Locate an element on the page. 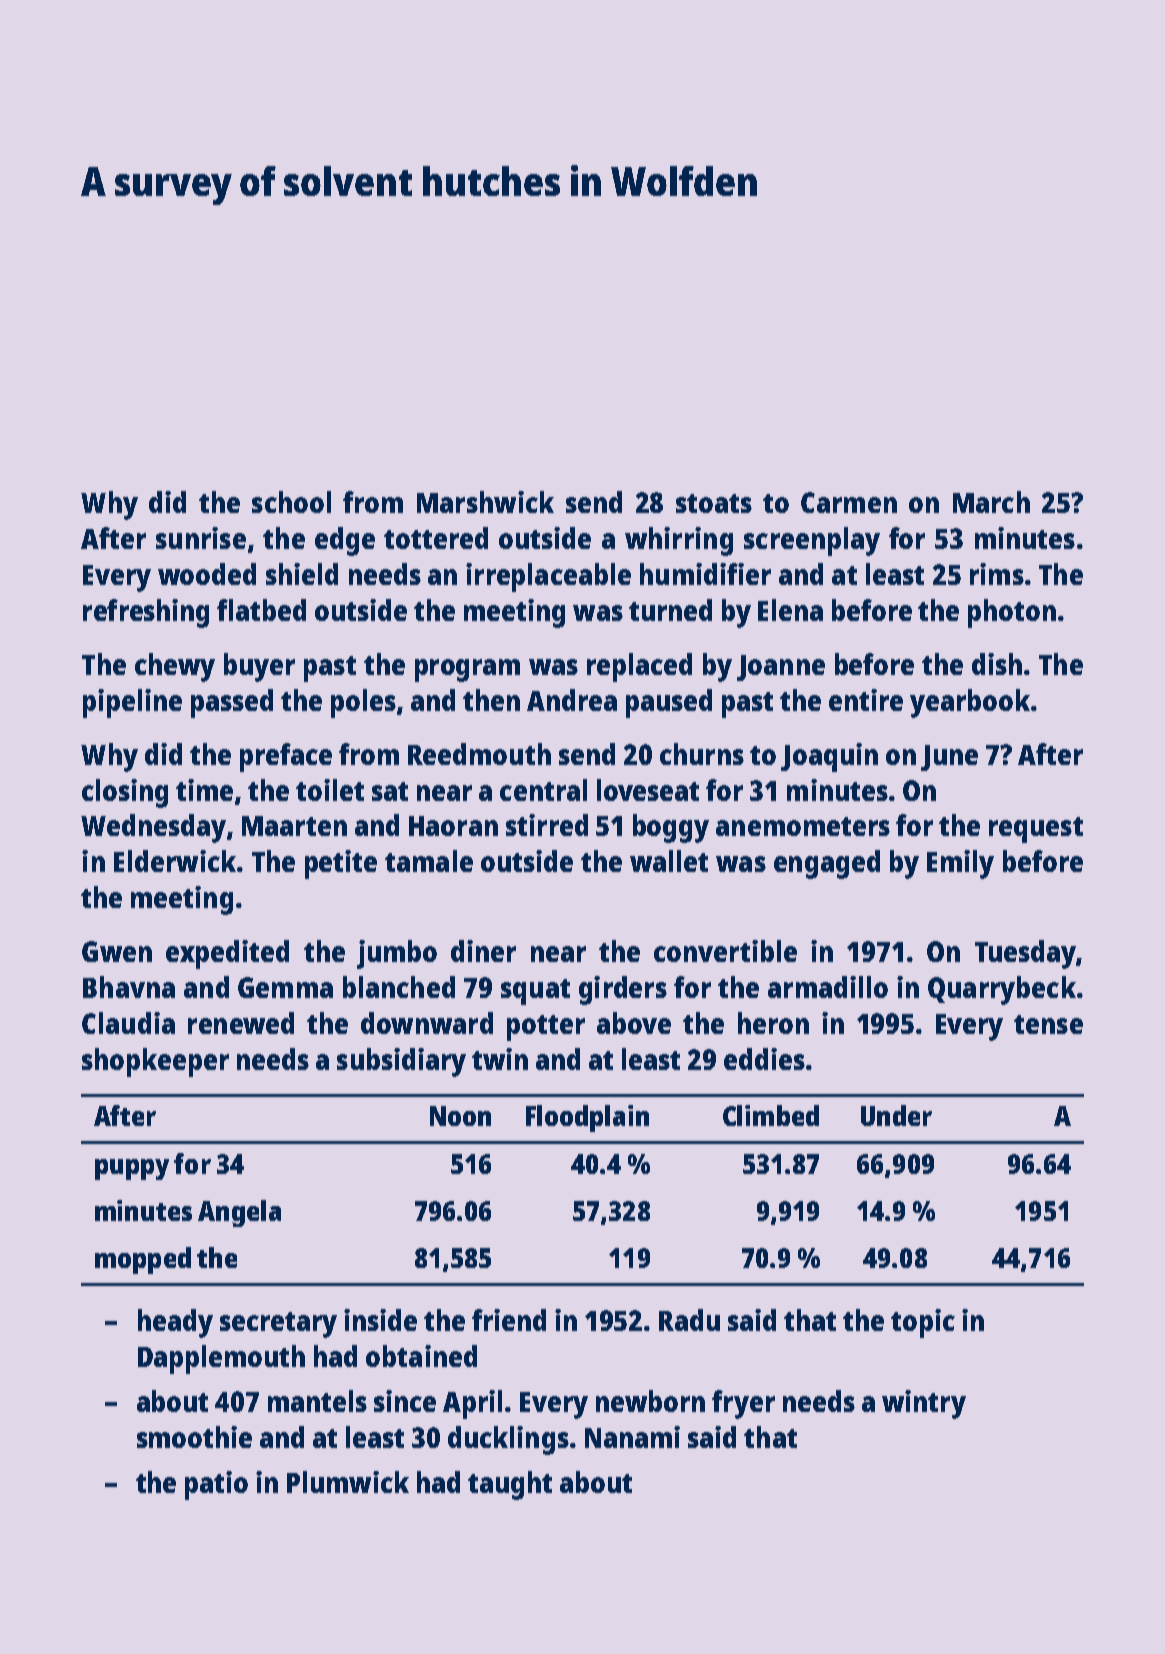 The image size is (1165, 1654). Radu is located at coordinates (689, 1320).
